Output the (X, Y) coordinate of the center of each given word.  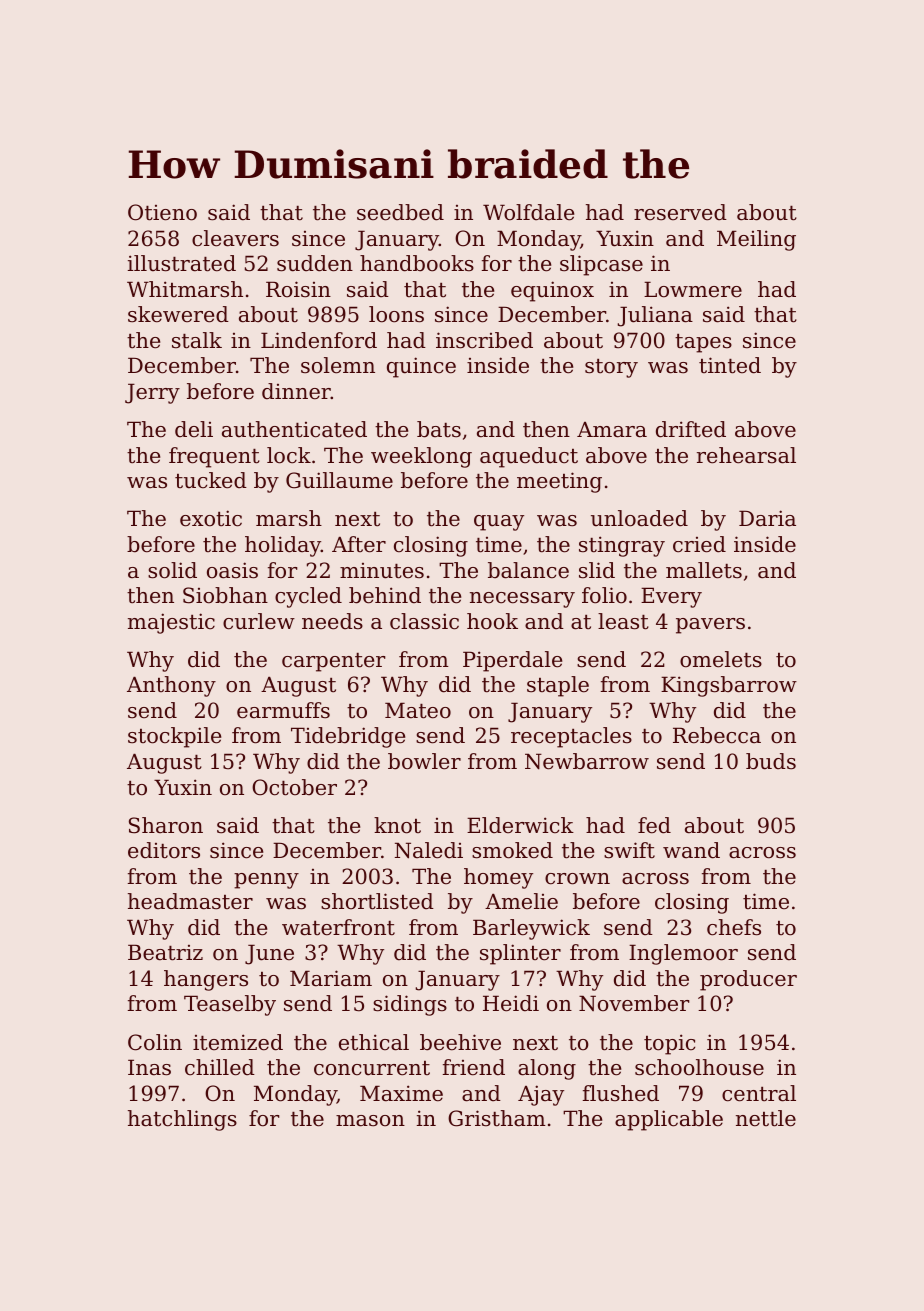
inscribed (484, 340)
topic (669, 1044)
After (359, 544)
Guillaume (339, 480)
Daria (767, 518)
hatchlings (182, 1120)
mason (370, 1121)
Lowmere (693, 289)
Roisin (298, 289)
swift (629, 850)
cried (699, 544)
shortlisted (377, 901)
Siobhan (225, 595)
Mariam (331, 978)
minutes (382, 571)
